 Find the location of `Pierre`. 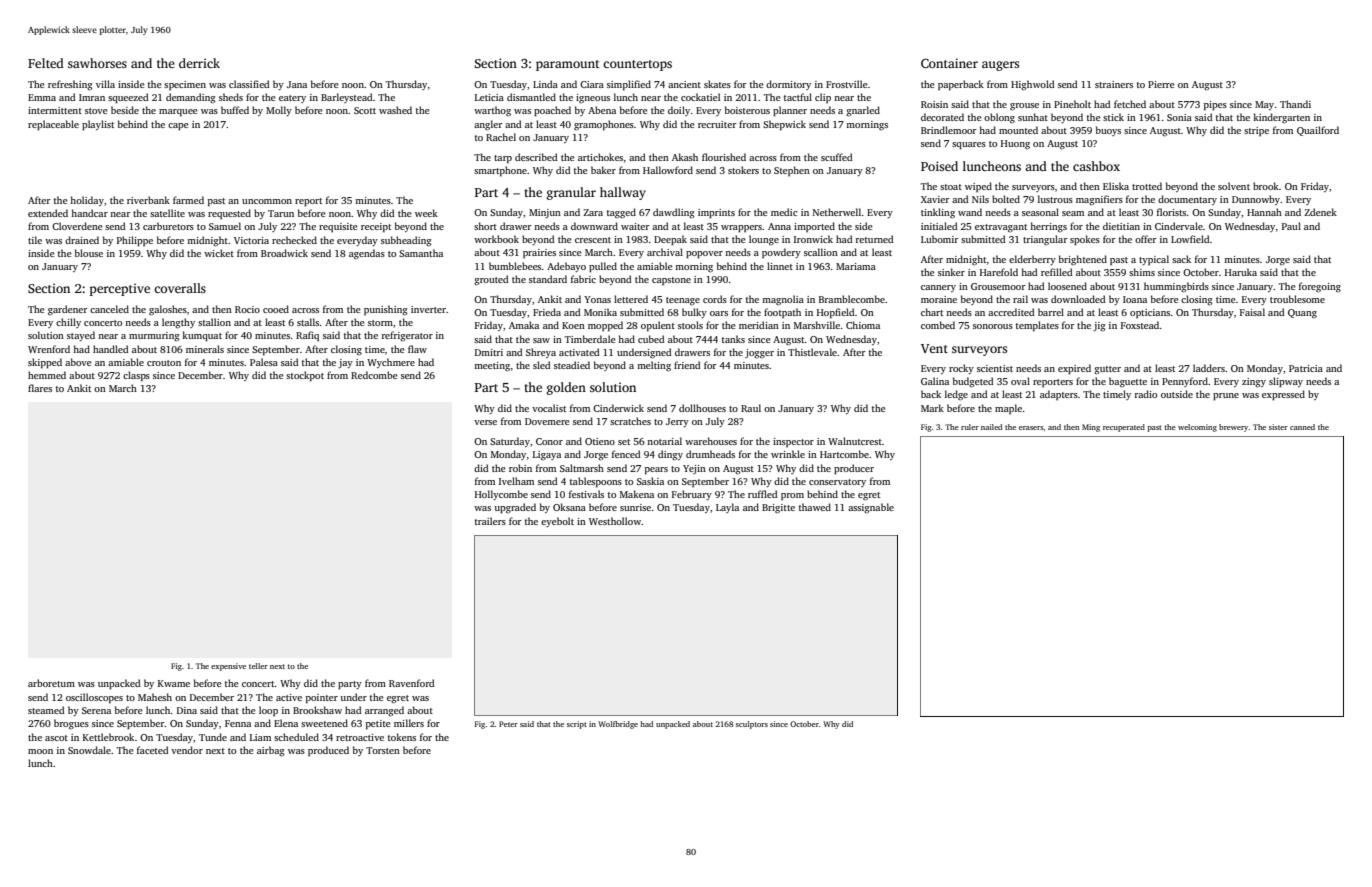

Pierre is located at coordinates (1161, 84).
